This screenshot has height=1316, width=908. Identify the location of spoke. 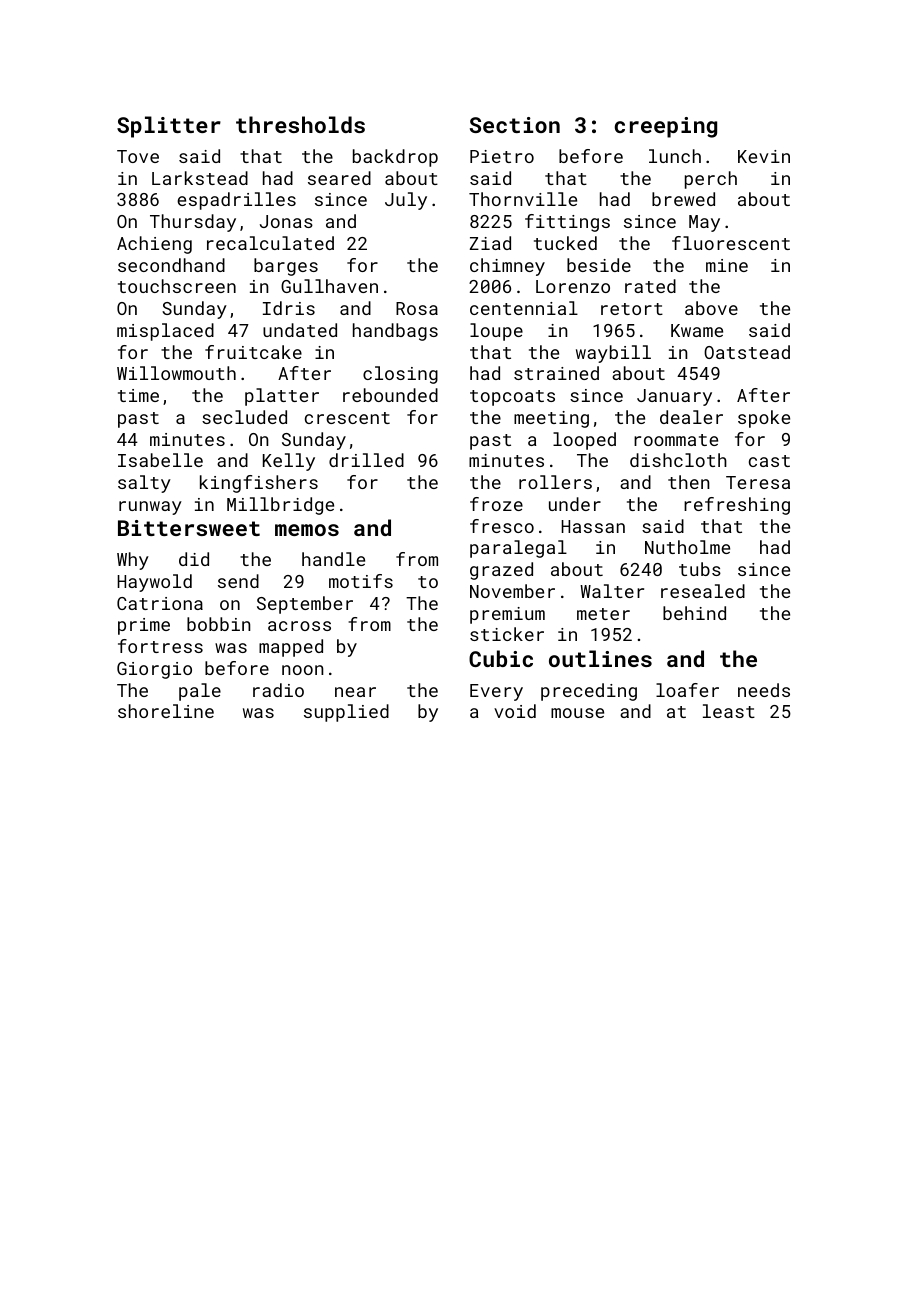
(764, 419).
